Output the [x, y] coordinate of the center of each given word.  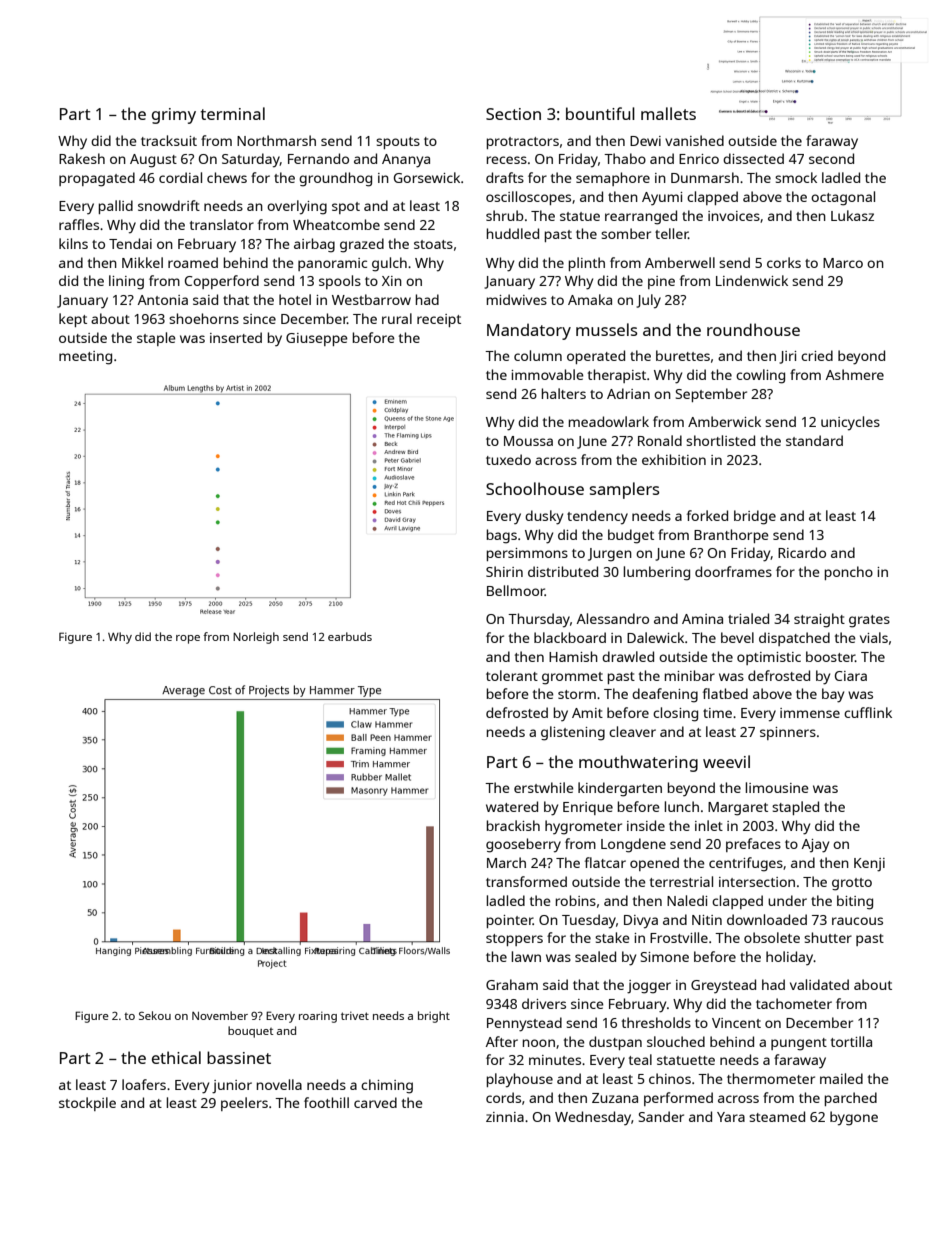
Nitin [707, 920]
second [831, 158]
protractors [523, 143]
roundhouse [753, 329]
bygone [854, 1118]
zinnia [505, 1117]
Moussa [528, 441]
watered [512, 806]
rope [188, 639]
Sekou [155, 1015]
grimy [174, 116]
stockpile [87, 1104]
